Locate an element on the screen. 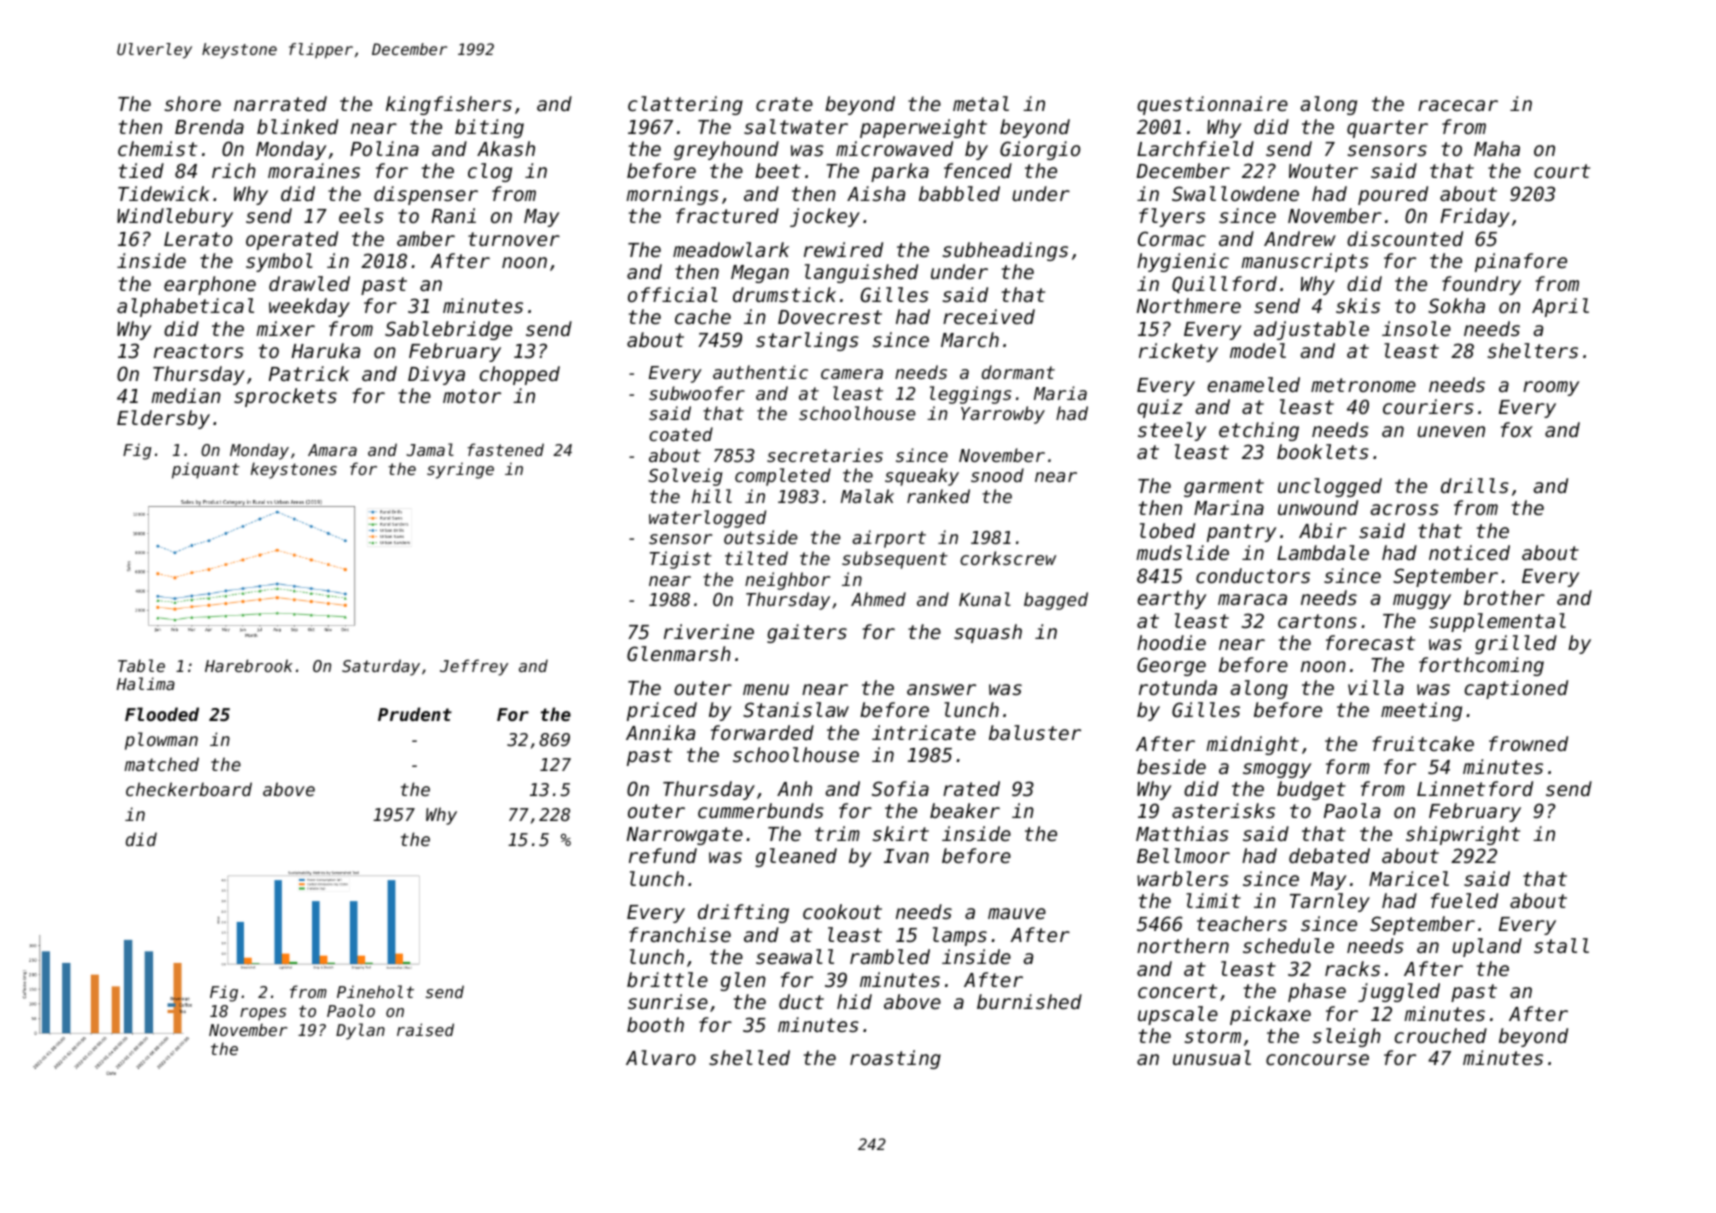 This screenshot has height=1213, width=1716. crate is located at coordinates (784, 104).
